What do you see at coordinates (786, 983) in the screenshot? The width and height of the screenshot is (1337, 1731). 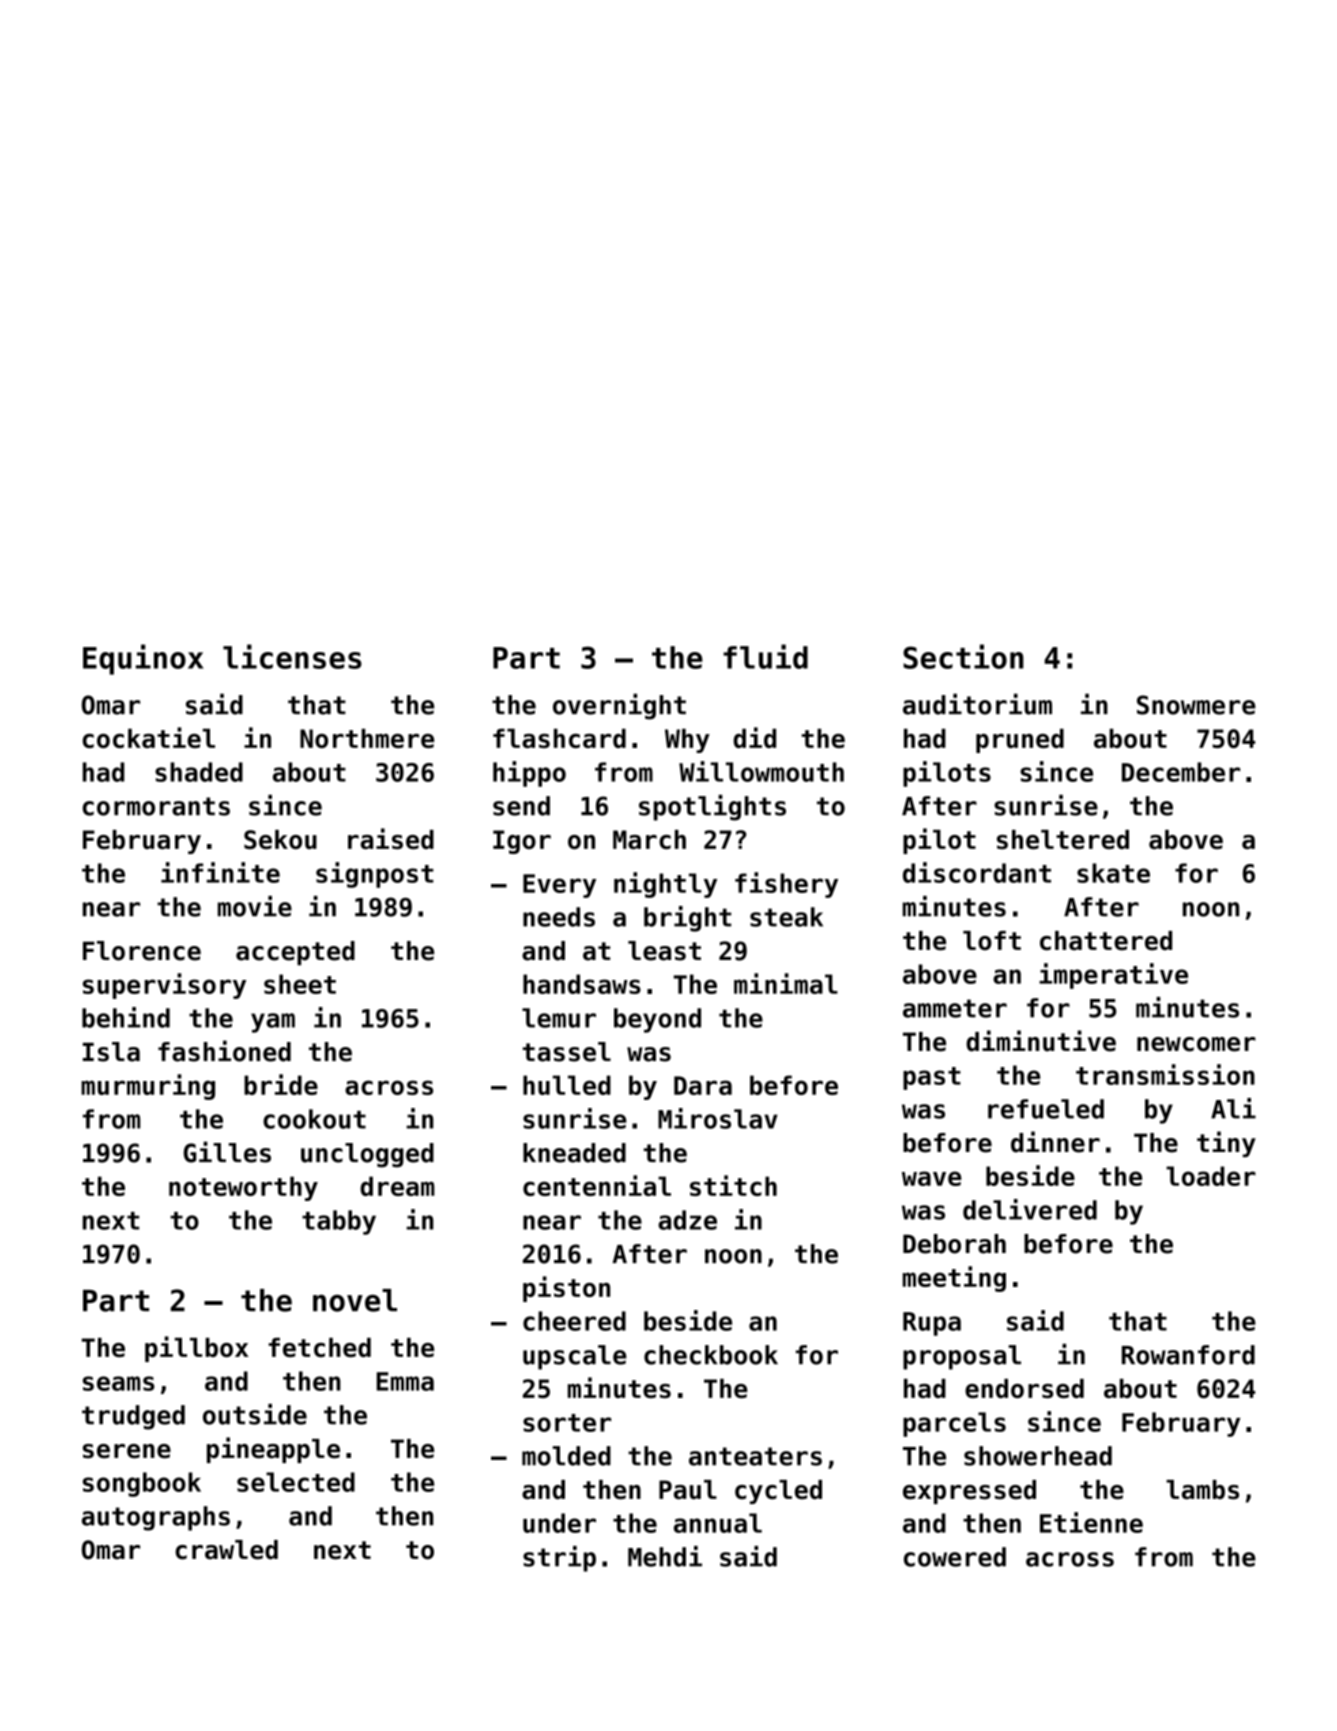 I see `minimal` at bounding box center [786, 983].
